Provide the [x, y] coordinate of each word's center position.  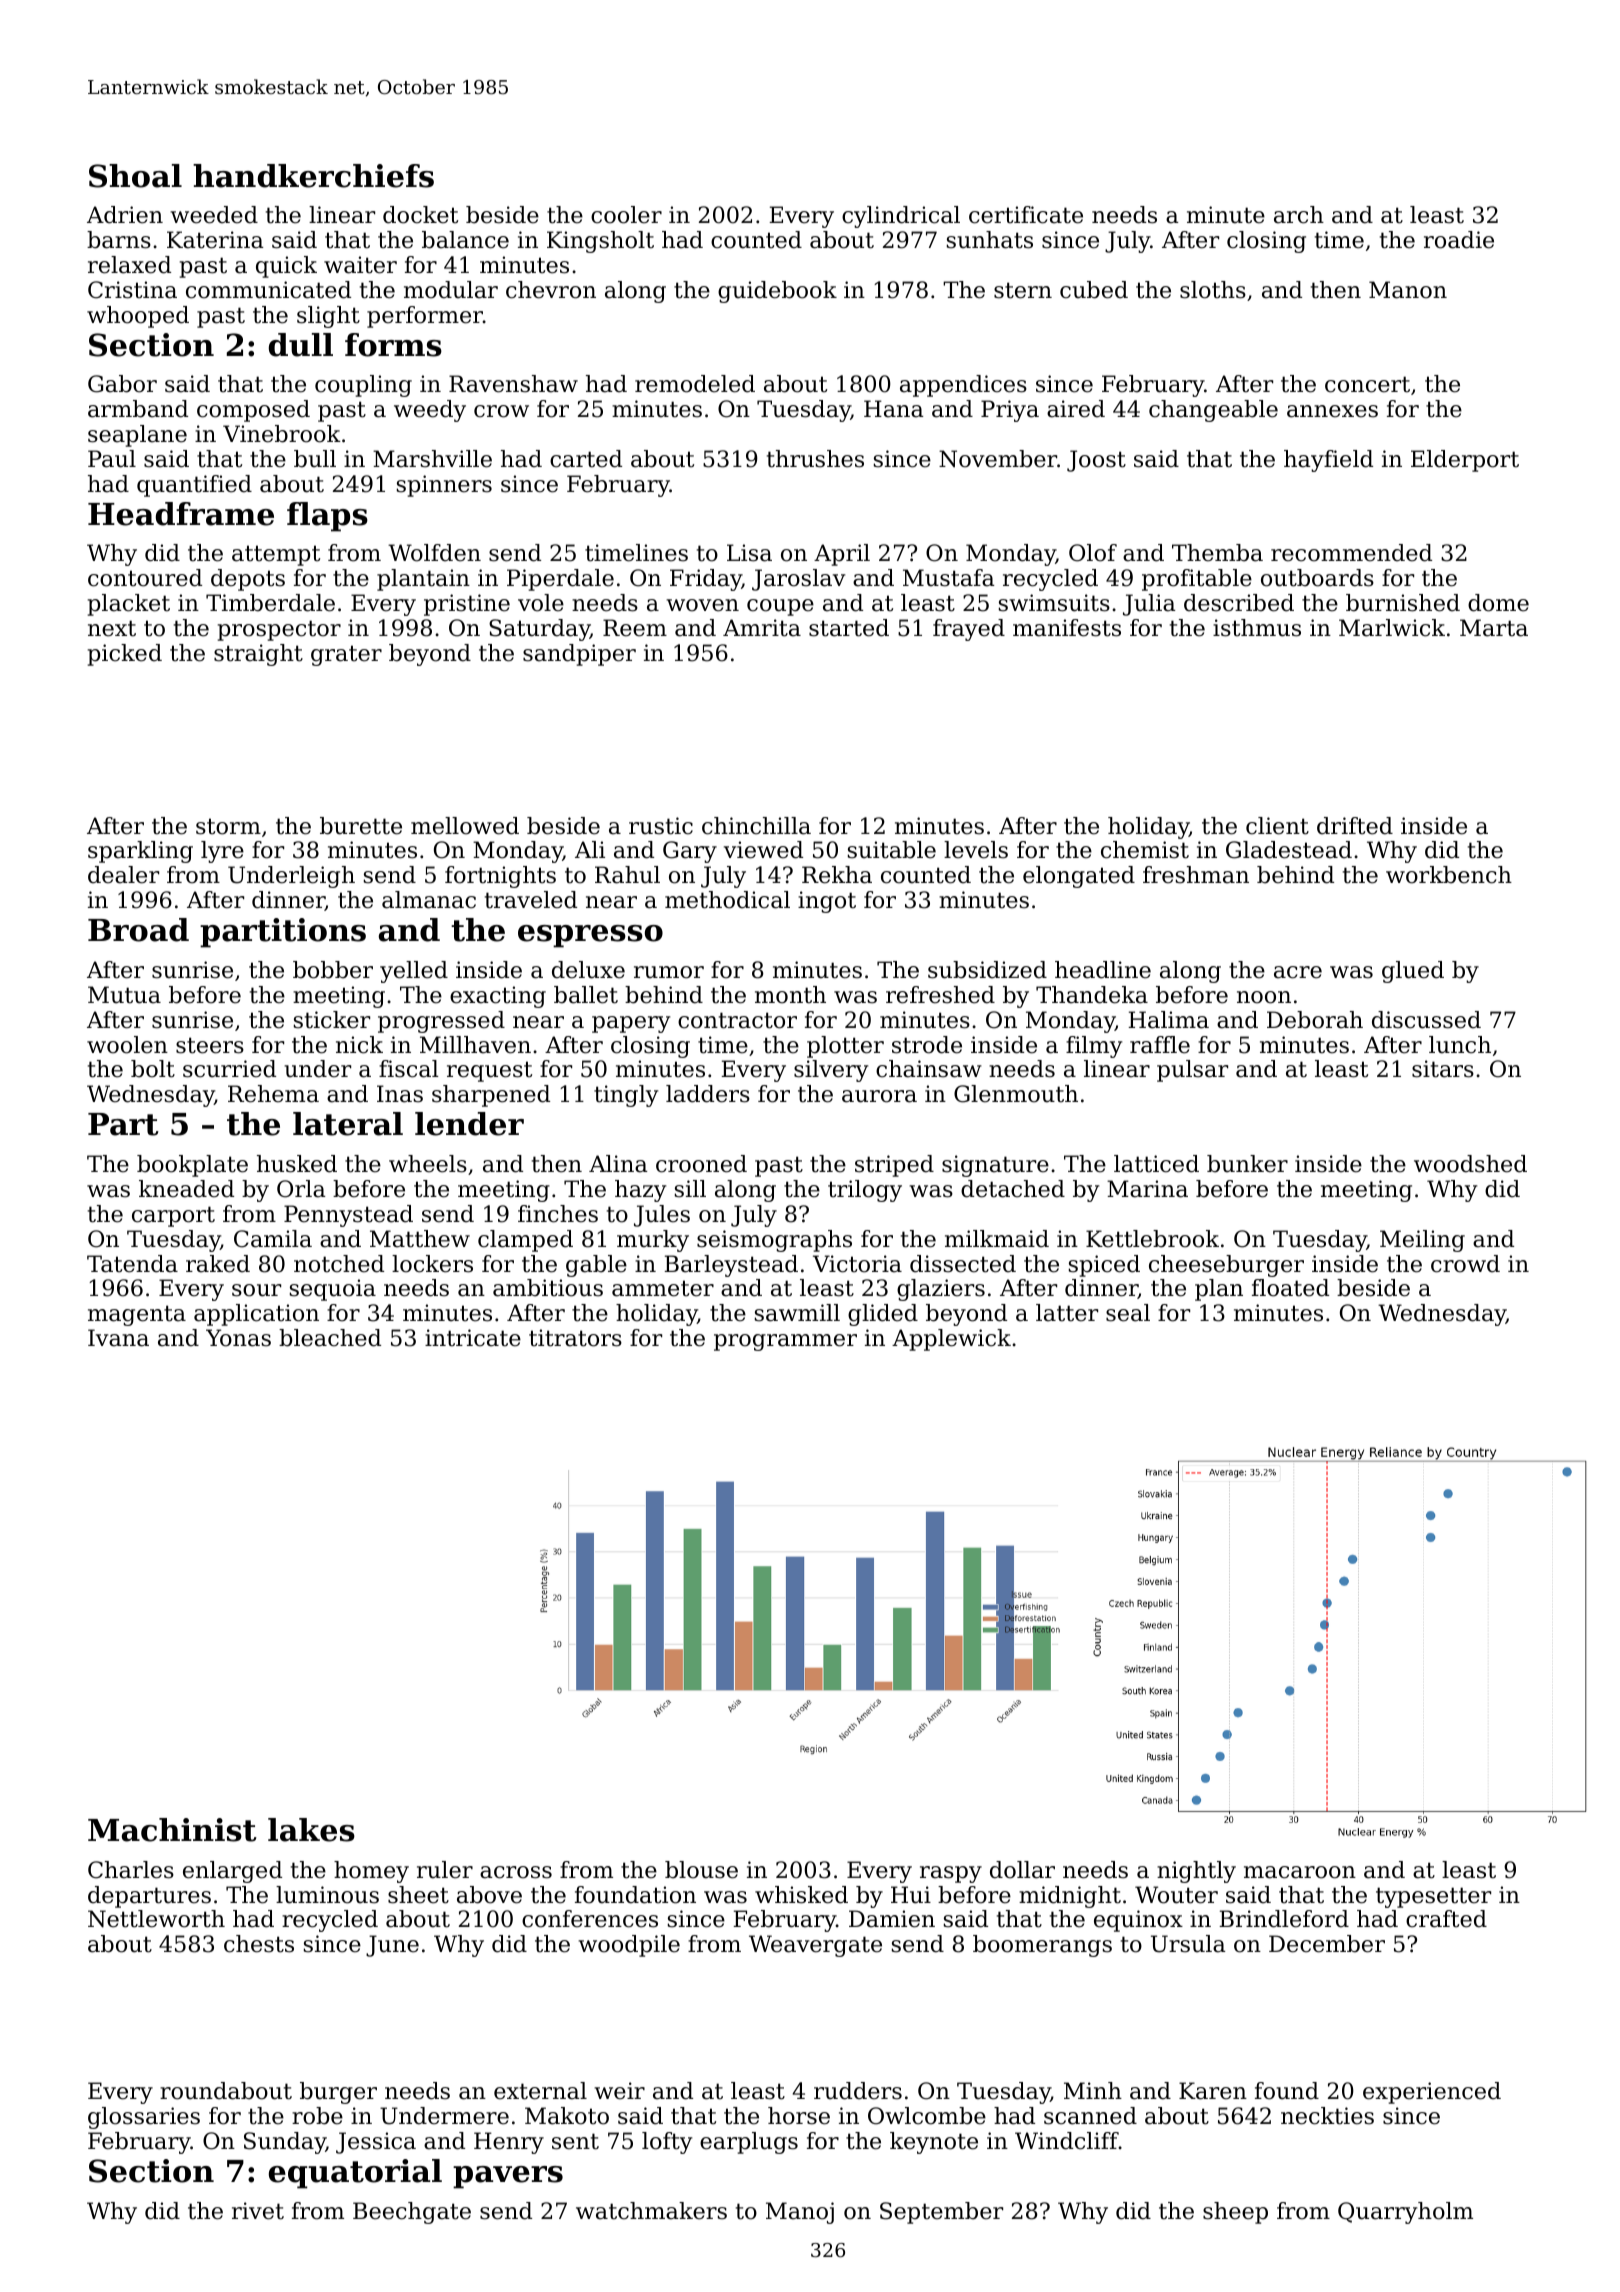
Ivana [118, 1338]
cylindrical [901, 217]
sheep [1235, 2213]
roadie [1459, 240]
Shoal [135, 176]
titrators [575, 1338]
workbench [1449, 875]
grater [346, 655]
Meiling [1422, 1241]
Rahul [627, 875]
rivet [258, 2211]
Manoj [800, 2213]
